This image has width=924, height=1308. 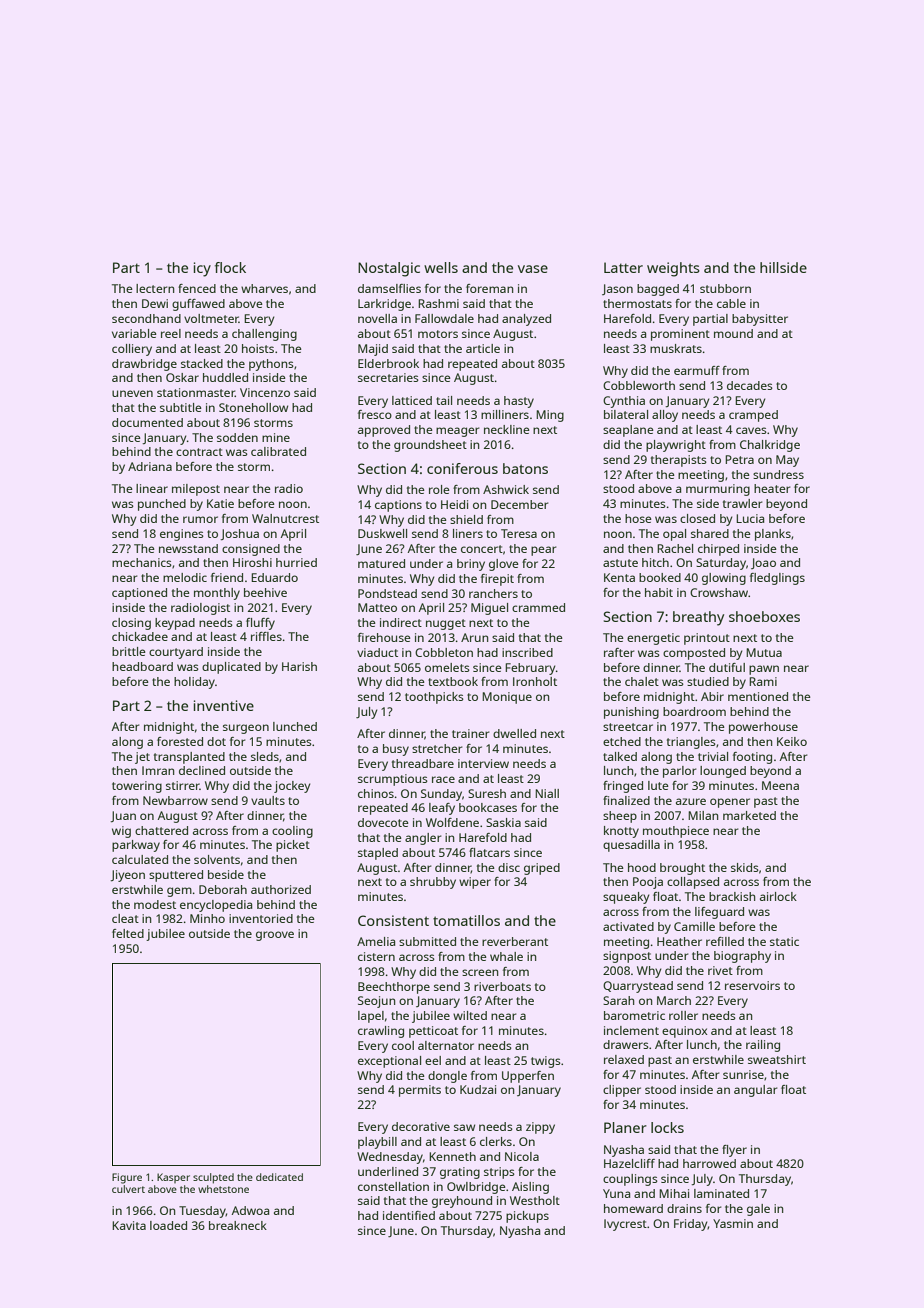 What do you see at coordinates (279, 1177) in the image?
I see `dedicated` at bounding box center [279, 1177].
